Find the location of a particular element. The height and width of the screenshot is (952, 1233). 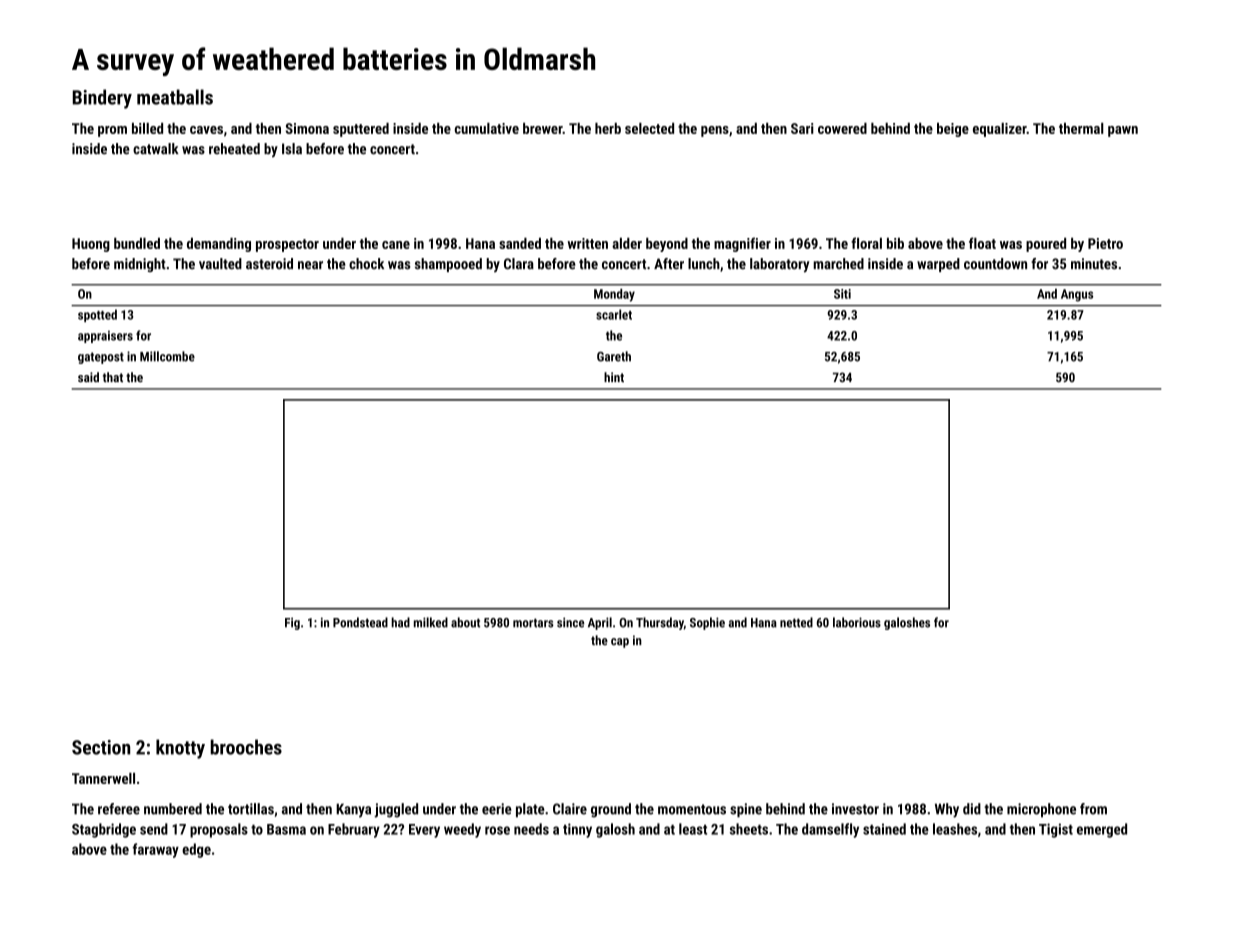

netted is located at coordinates (796, 622).
